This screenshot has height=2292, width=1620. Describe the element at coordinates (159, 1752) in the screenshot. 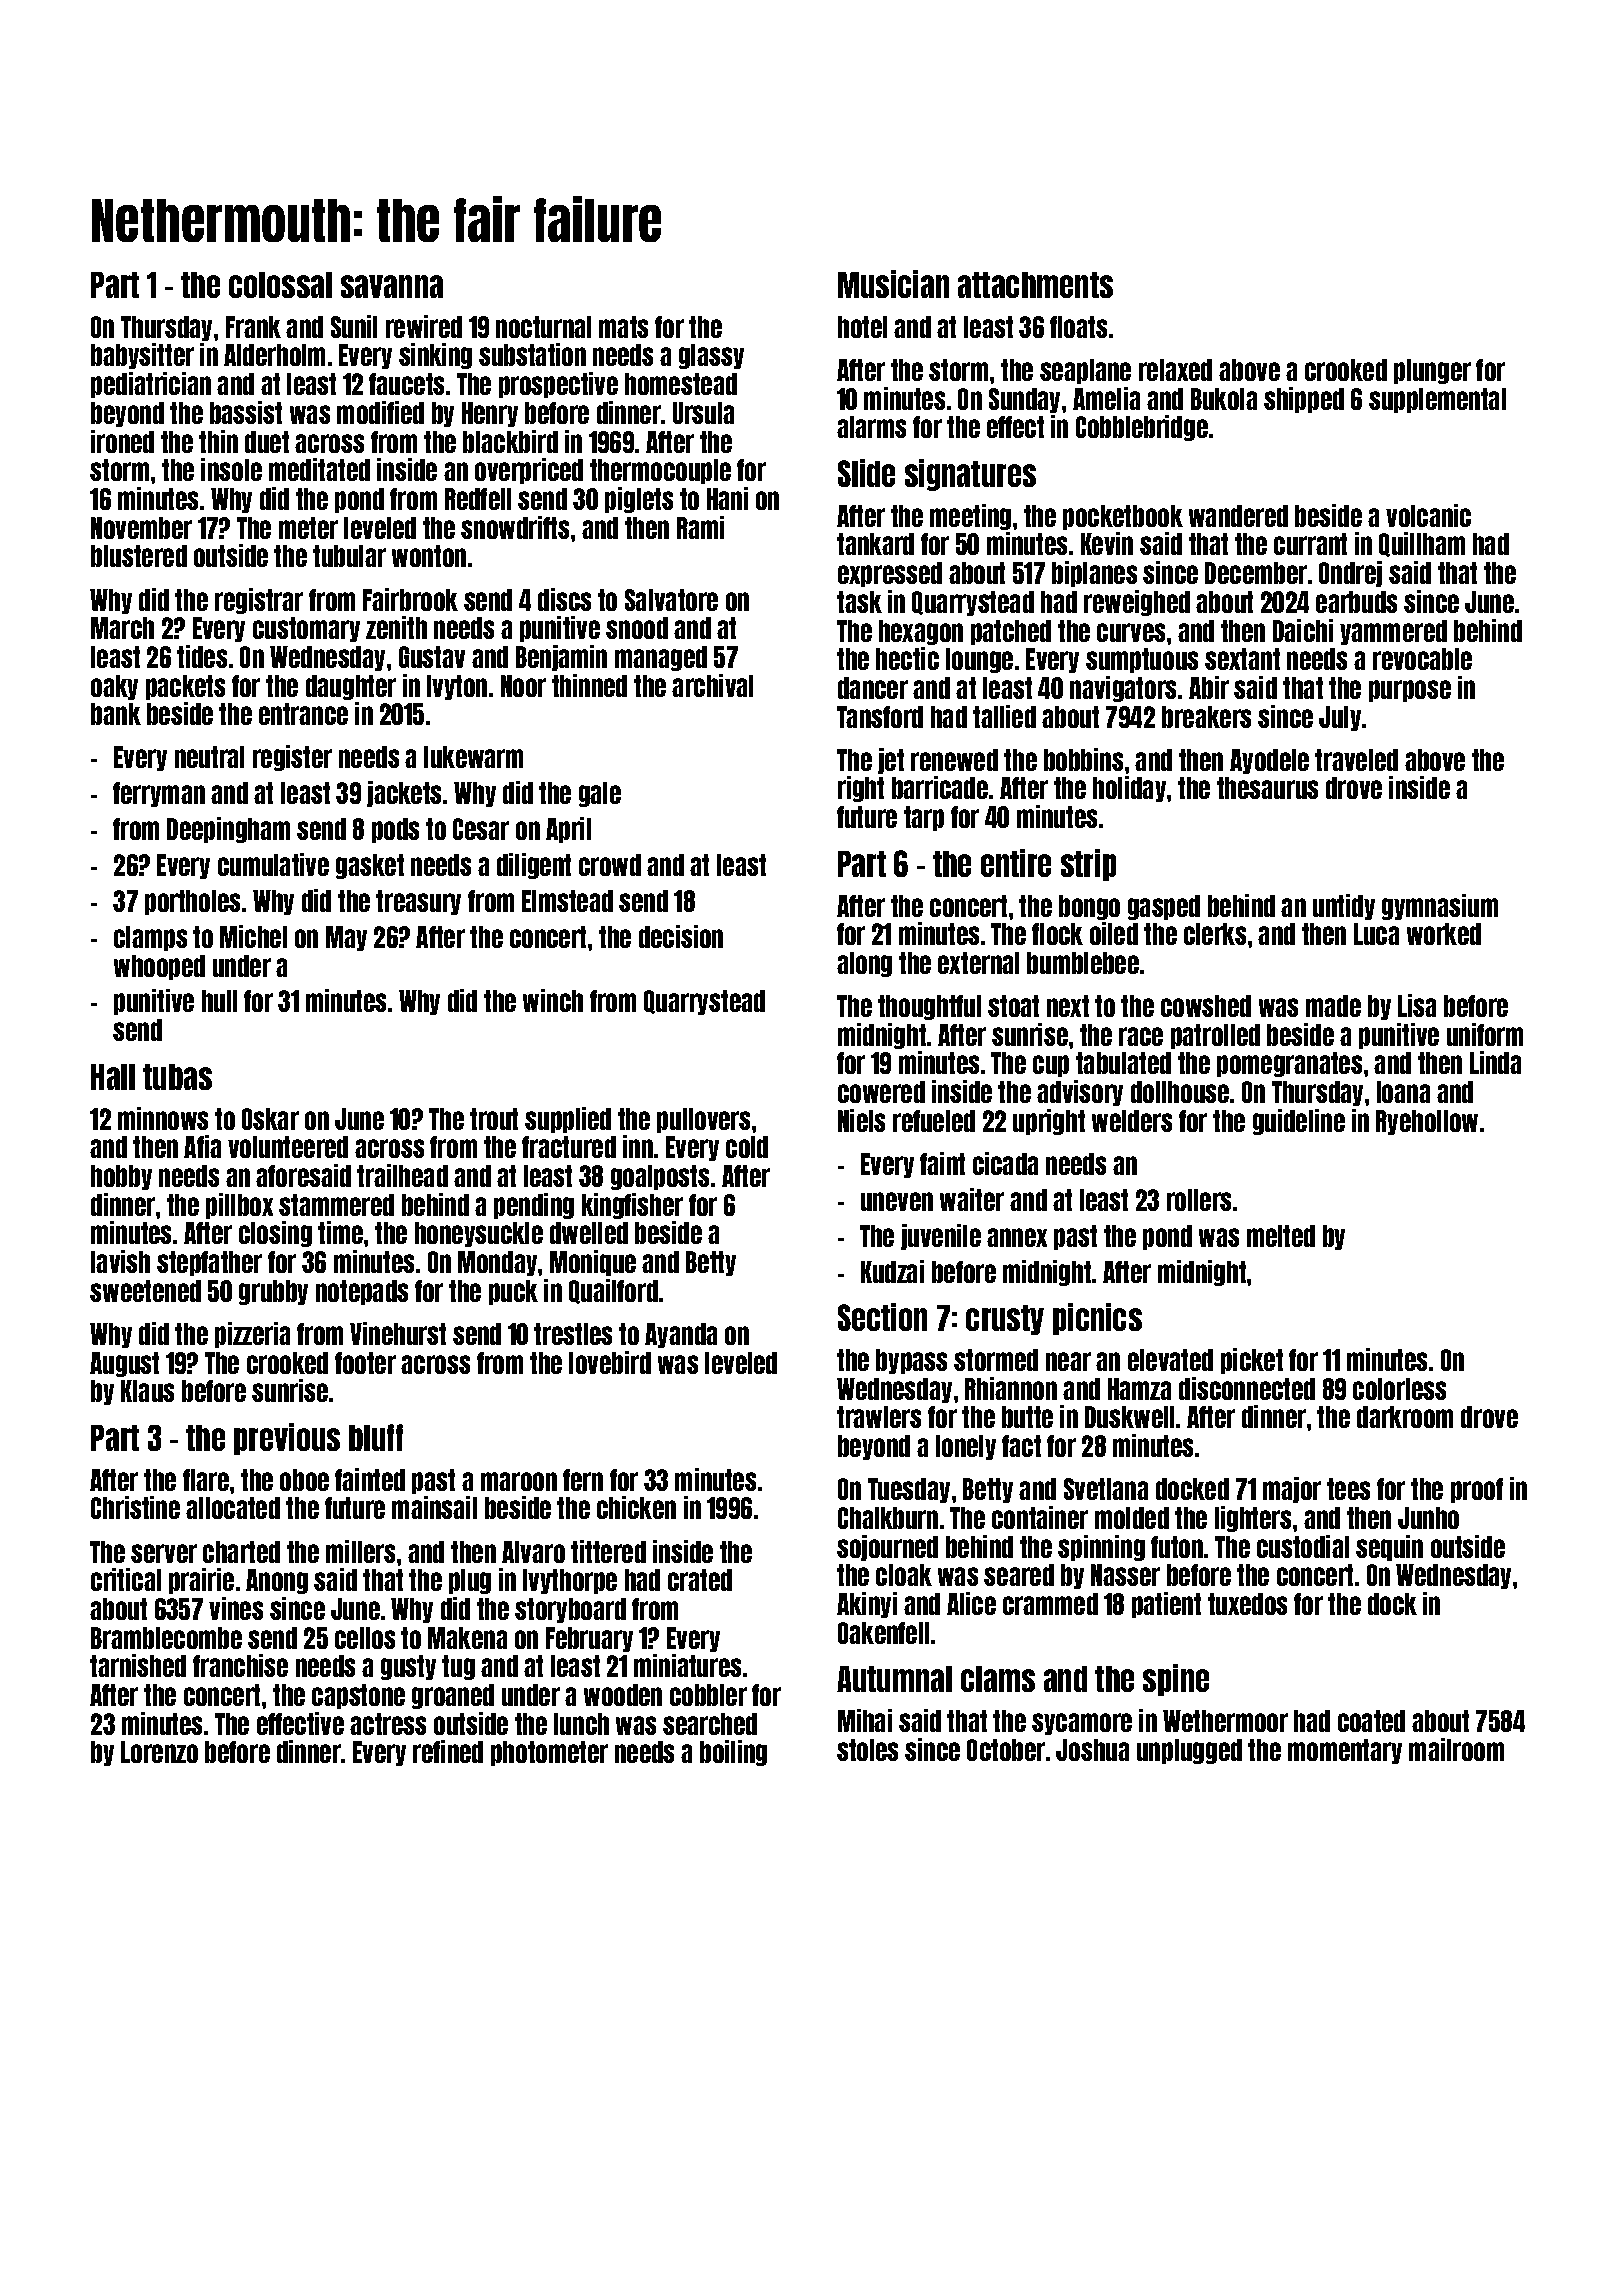

I see `Lorenzo` at that location.
